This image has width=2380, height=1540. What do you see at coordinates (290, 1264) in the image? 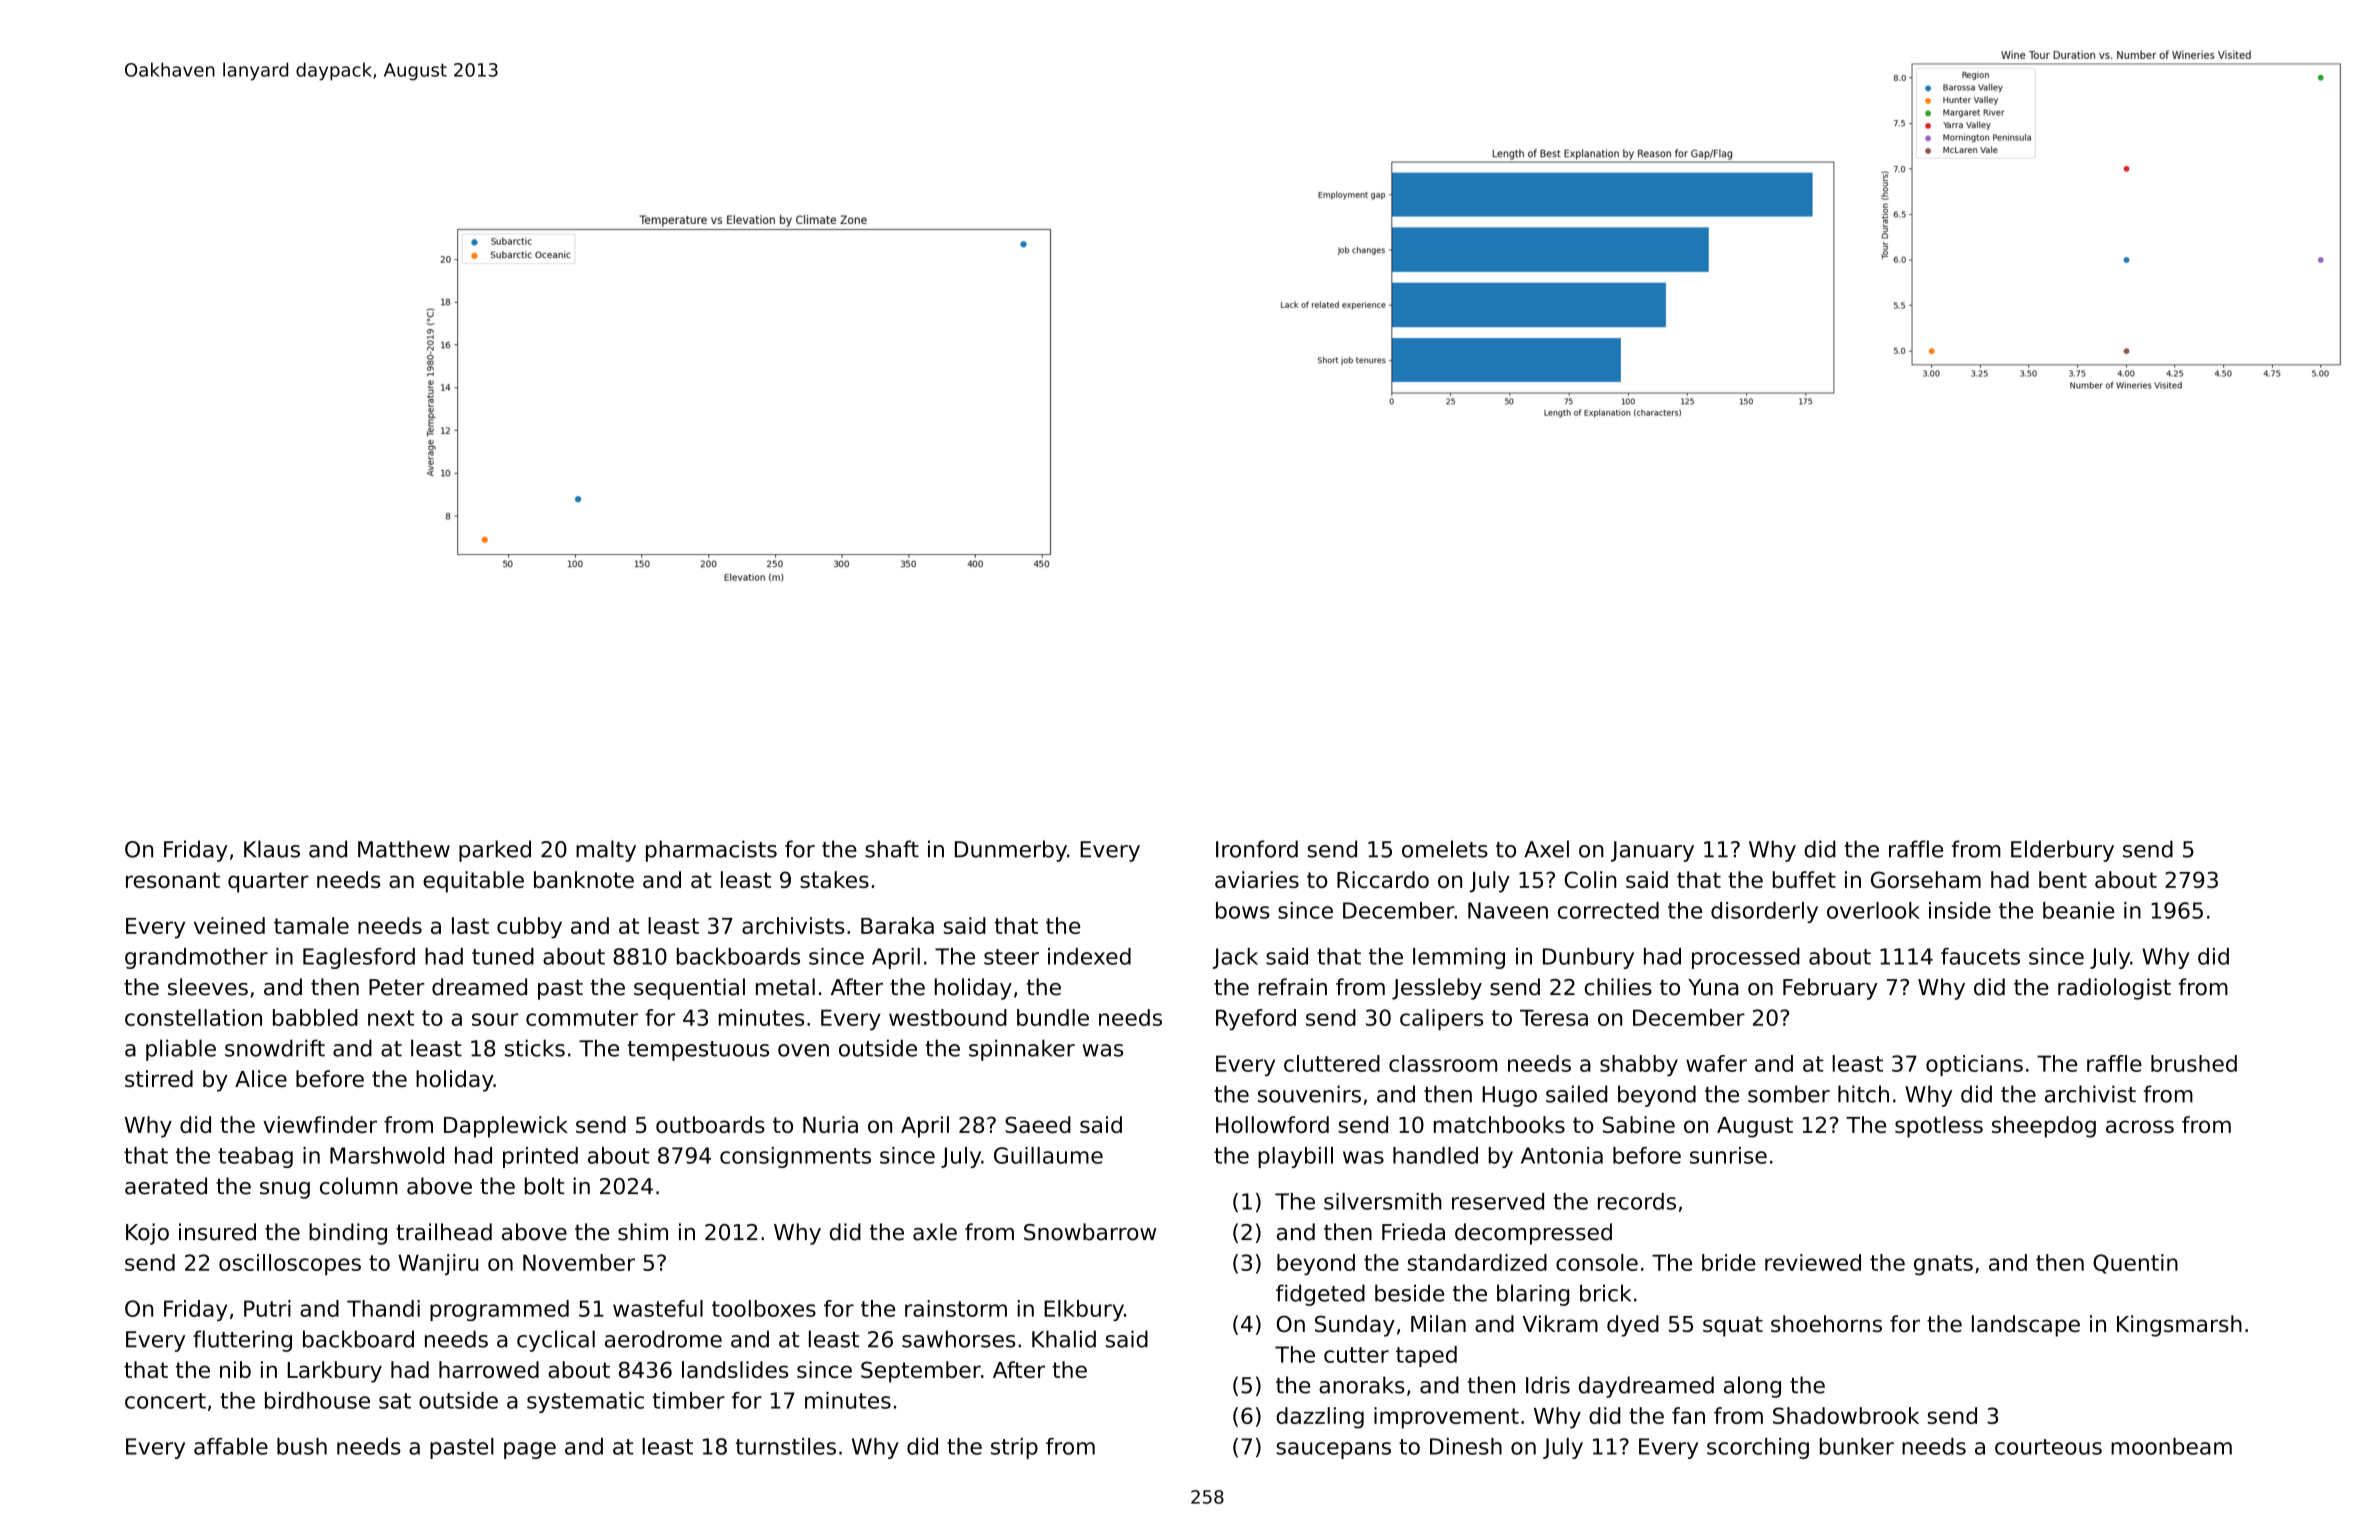
I see `oscilloscopes` at bounding box center [290, 1264].
